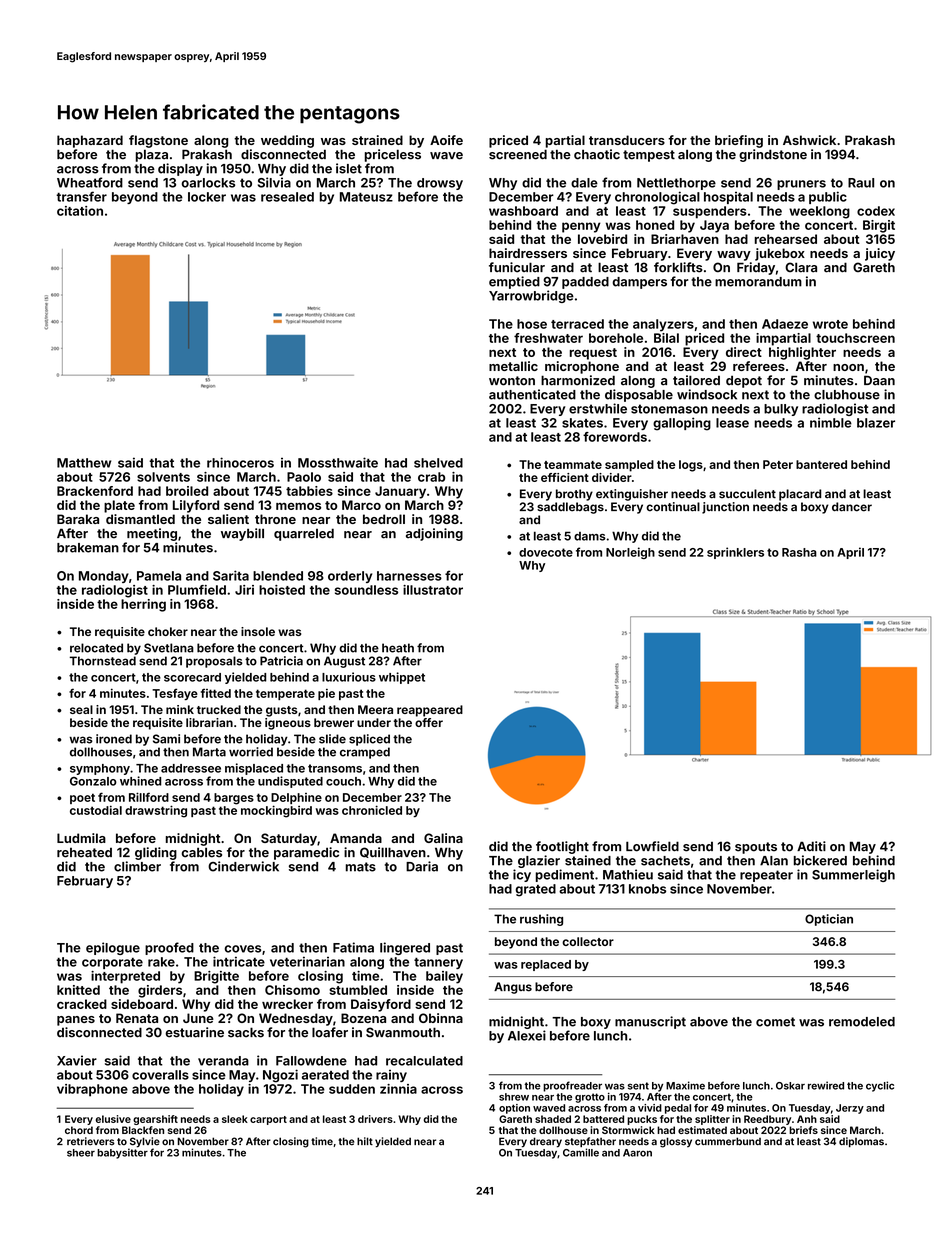  Describe the element at coordinates (95, 491) in the image. I see `Brackenford` at that location.
